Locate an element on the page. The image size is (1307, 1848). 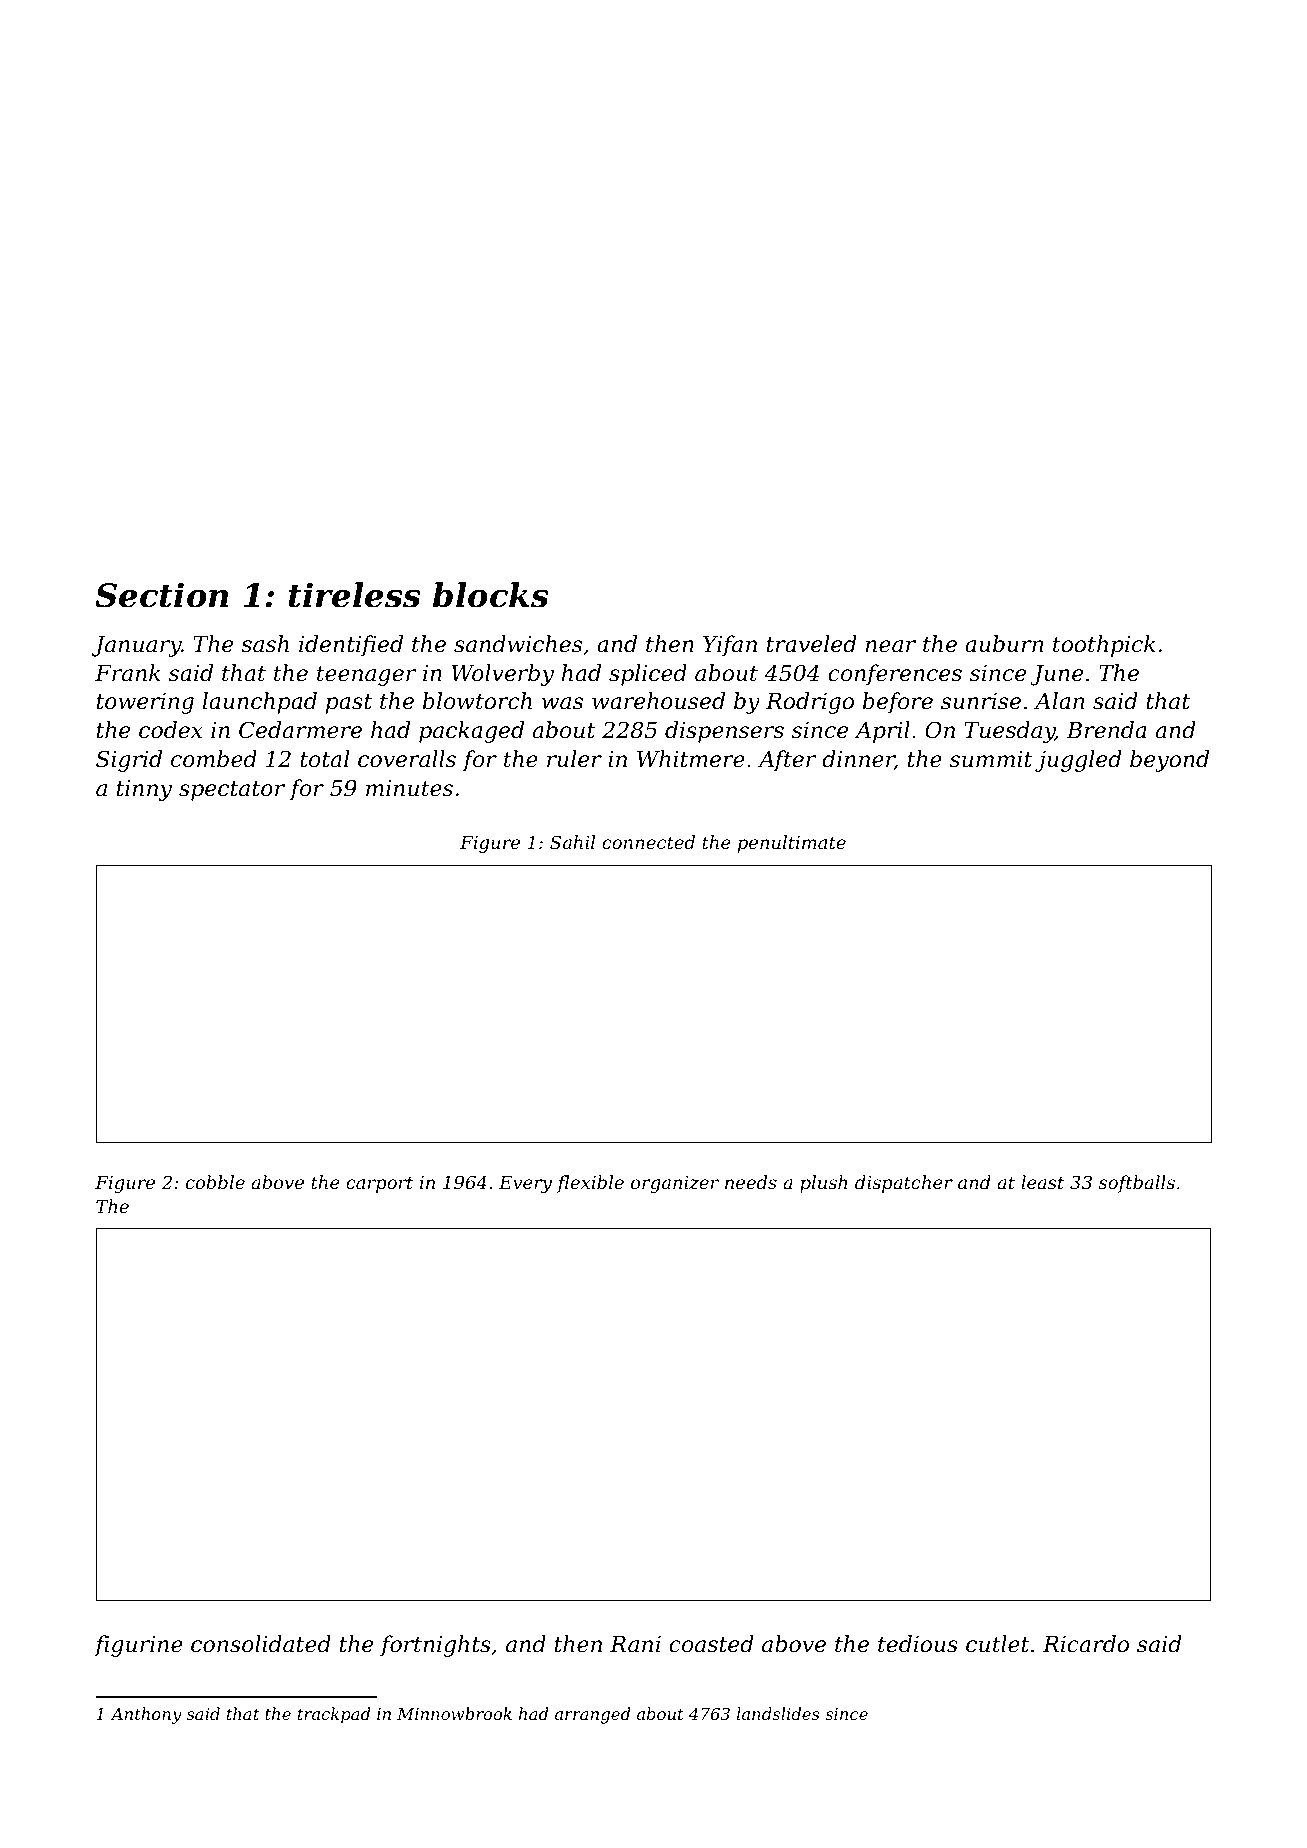
cobble is located at coordinates (215, 1182).
